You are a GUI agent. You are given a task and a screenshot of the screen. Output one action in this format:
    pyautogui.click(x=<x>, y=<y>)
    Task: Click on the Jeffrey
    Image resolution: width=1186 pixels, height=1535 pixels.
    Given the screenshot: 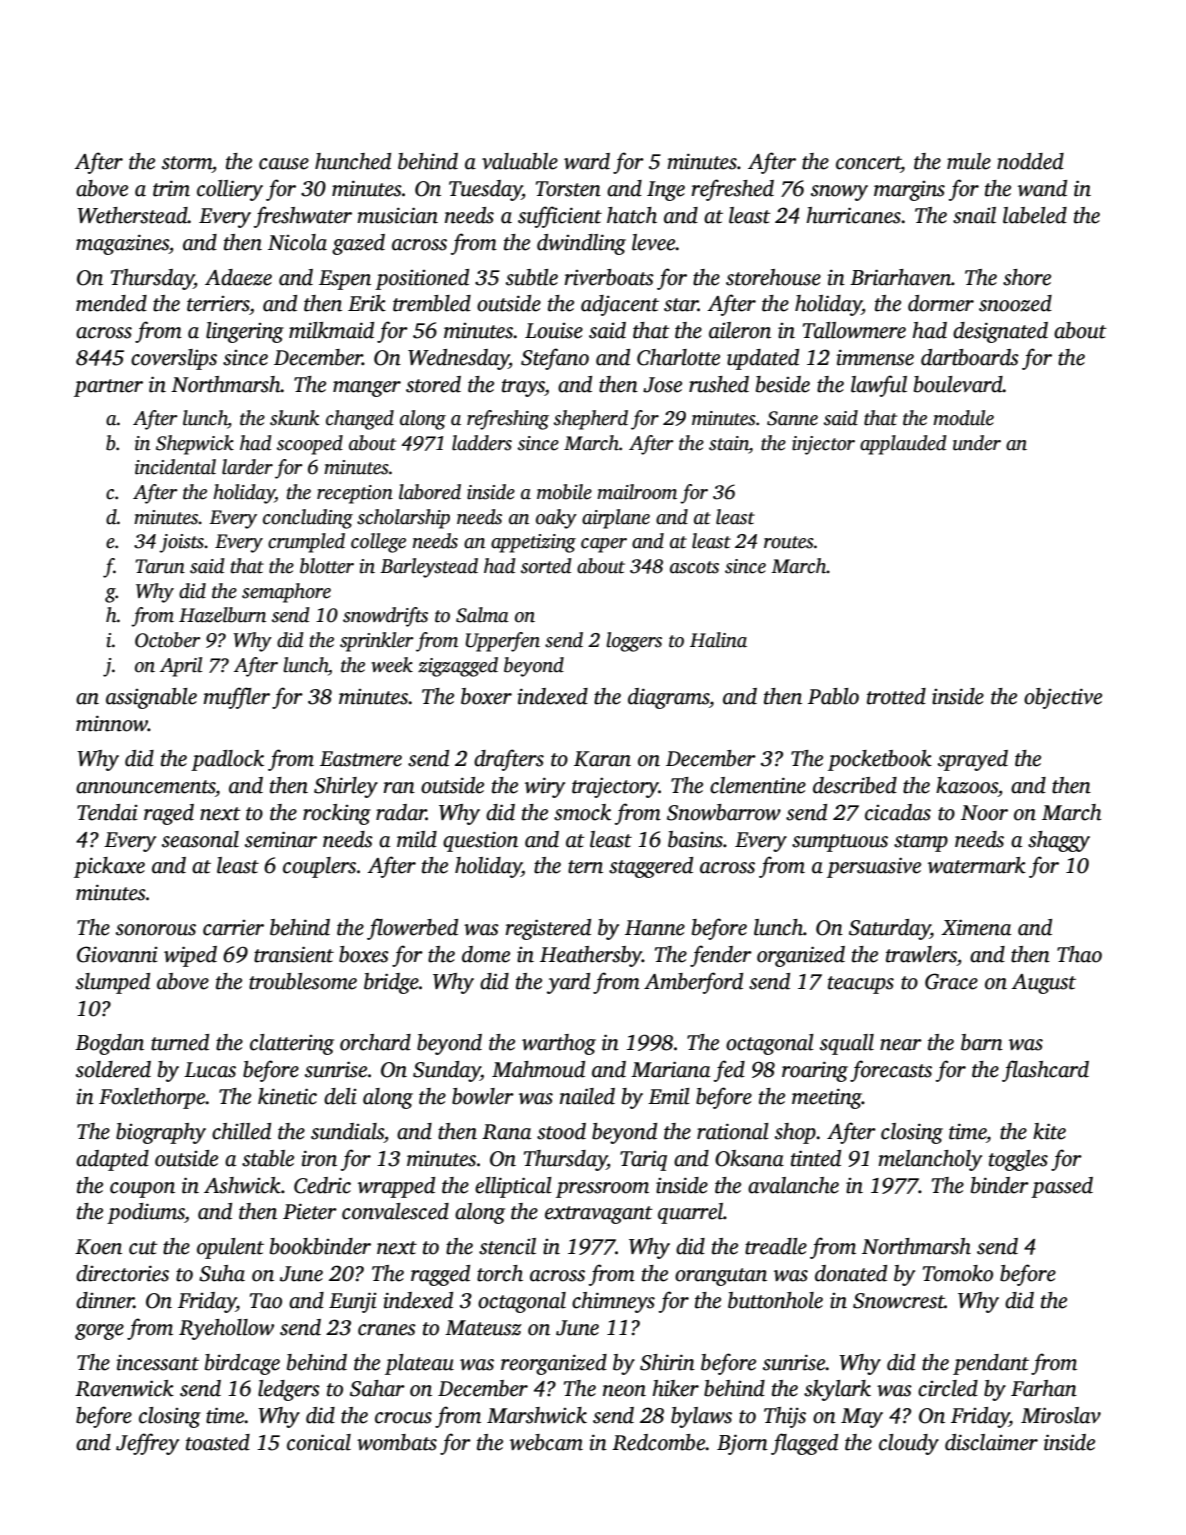 What is the action you would take?
    pyautogui.click(x=147, y=1444)
